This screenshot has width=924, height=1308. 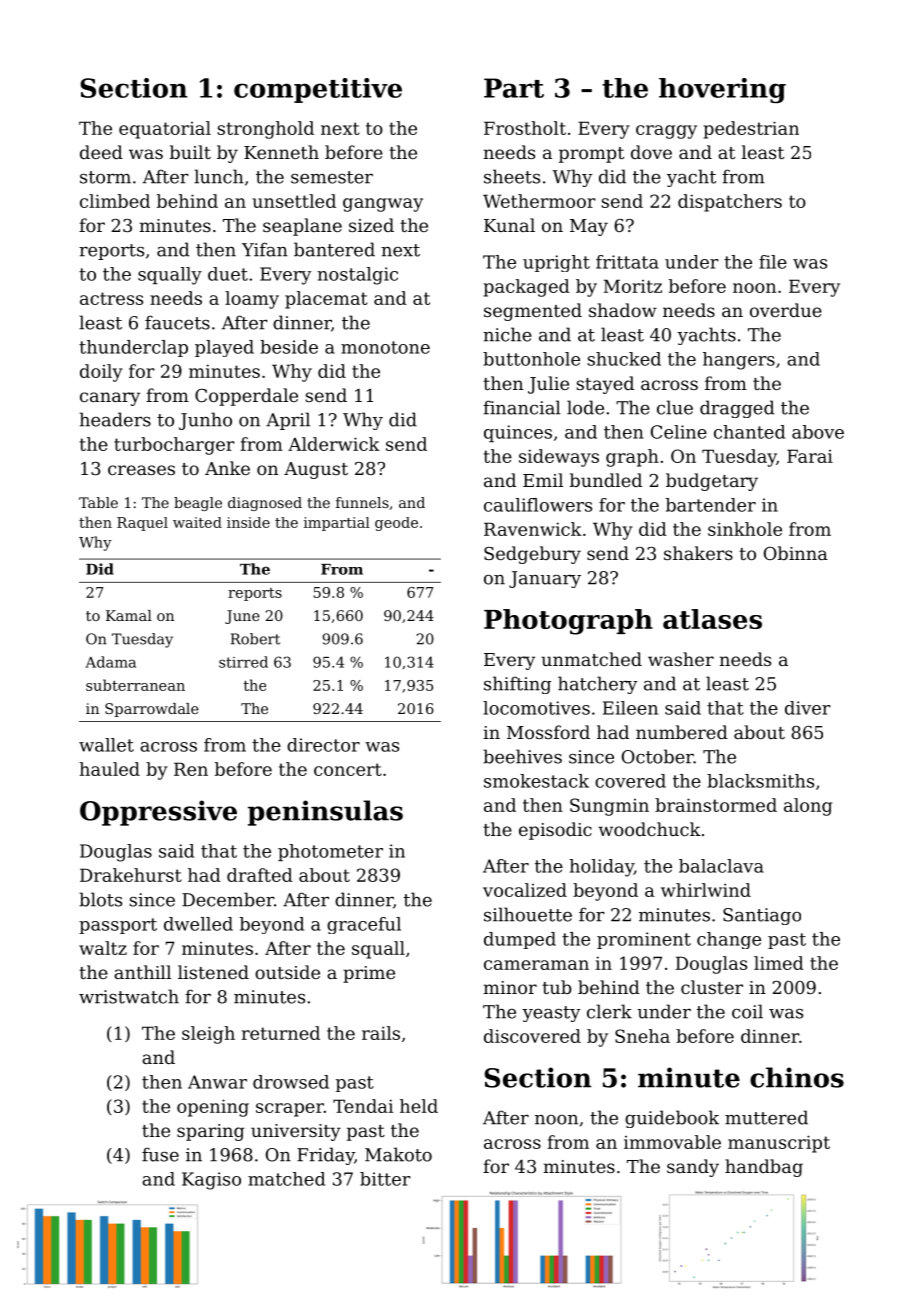 I want to click on waited, so click(x=197, y=522).
